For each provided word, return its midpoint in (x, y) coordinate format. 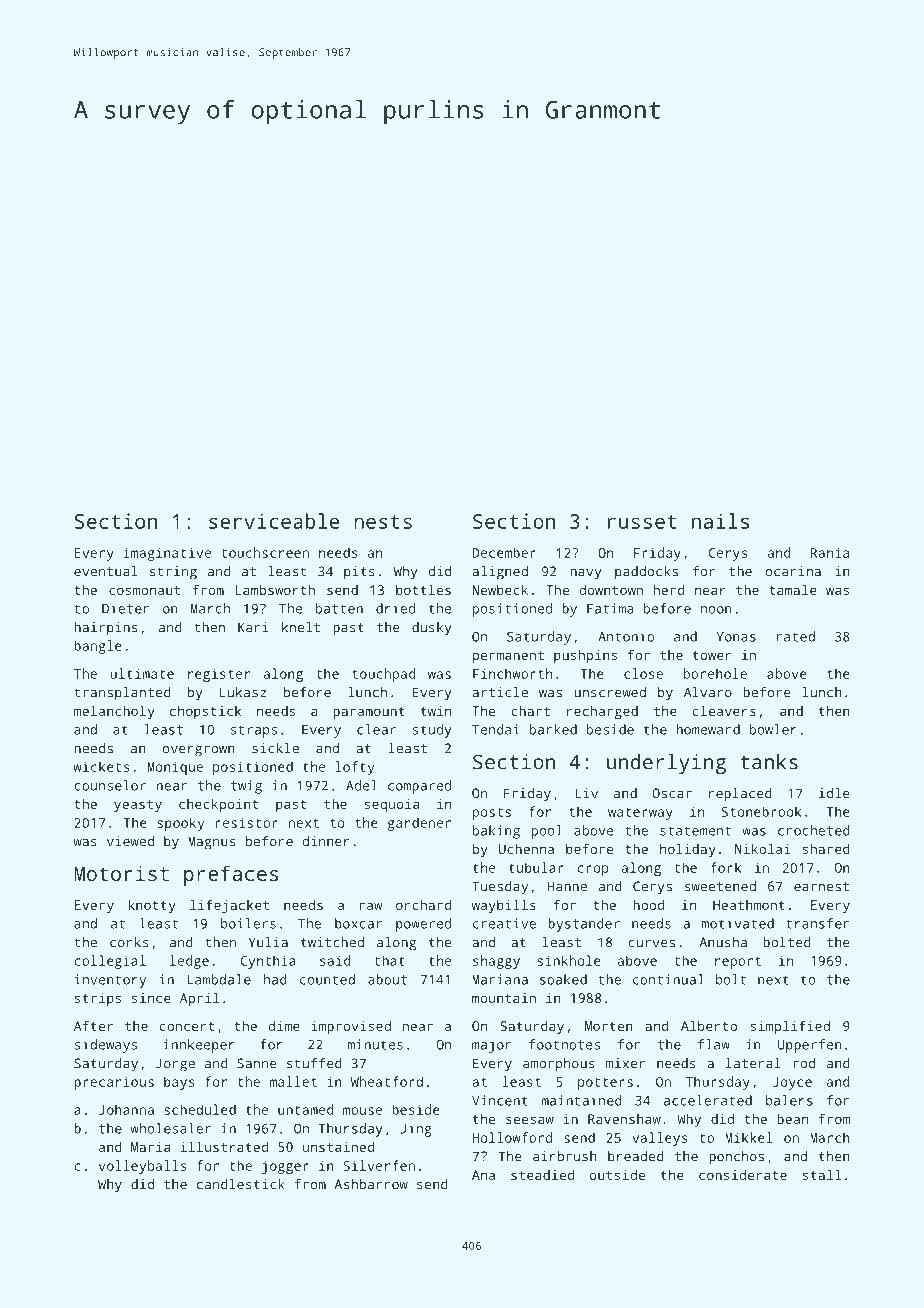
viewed (130, 841)
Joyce (792, 1083)
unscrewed (610, 692)
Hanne (567, 886)
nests (383, 522)
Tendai (496, 729)
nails (720, 521)
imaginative (167, 554)
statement (695, 831)
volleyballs (142, 1167)
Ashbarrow (371, 1184)
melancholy (114, 712)
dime (284, 1025)
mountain (504, 998)
